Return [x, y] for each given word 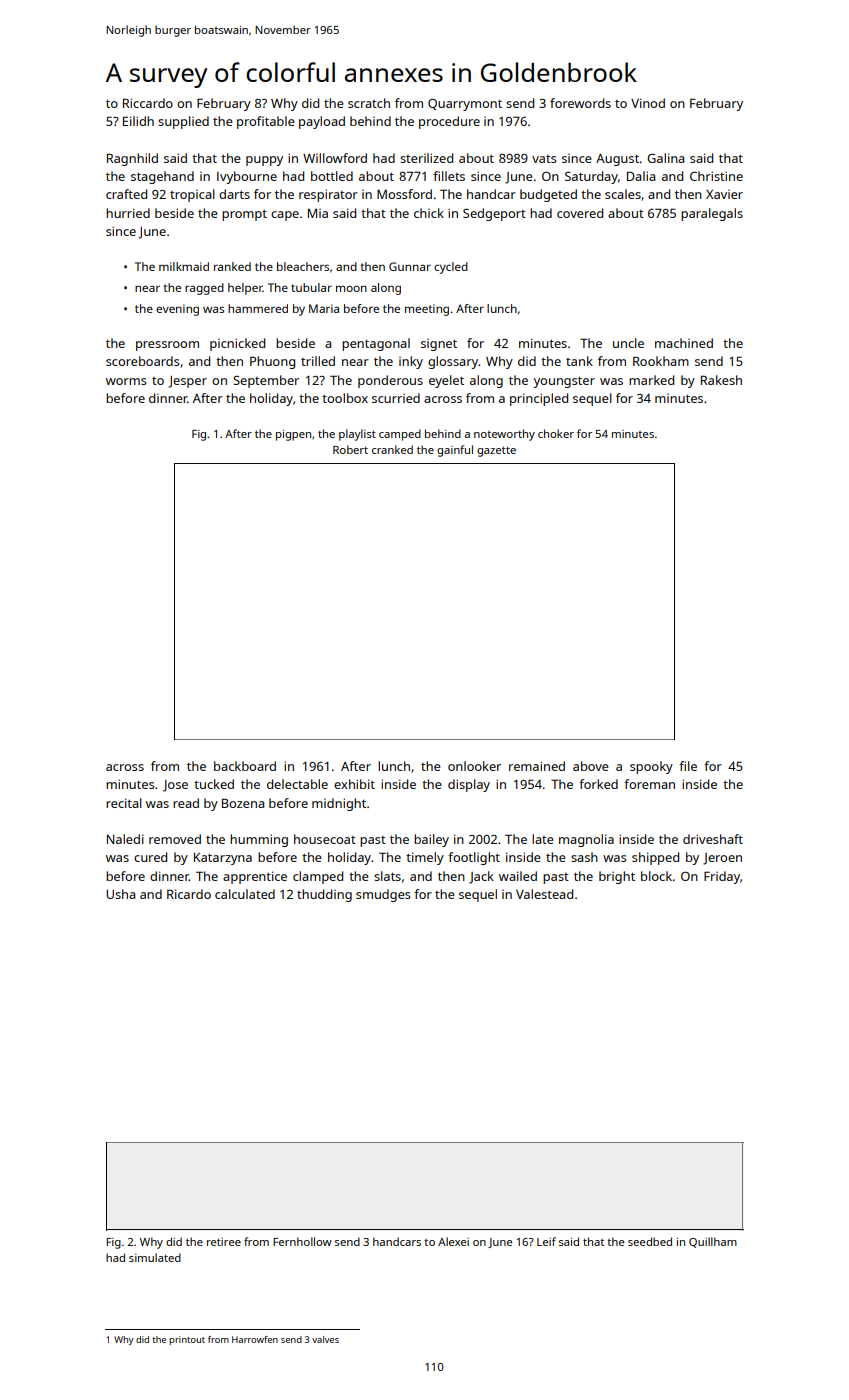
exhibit [354, 784]
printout [187, 1340]
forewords [580, 103]
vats [544, 159]
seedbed [650, 1241]
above [591, 766]
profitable [266, 122]
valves [325, 1339]
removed [175, 839]
